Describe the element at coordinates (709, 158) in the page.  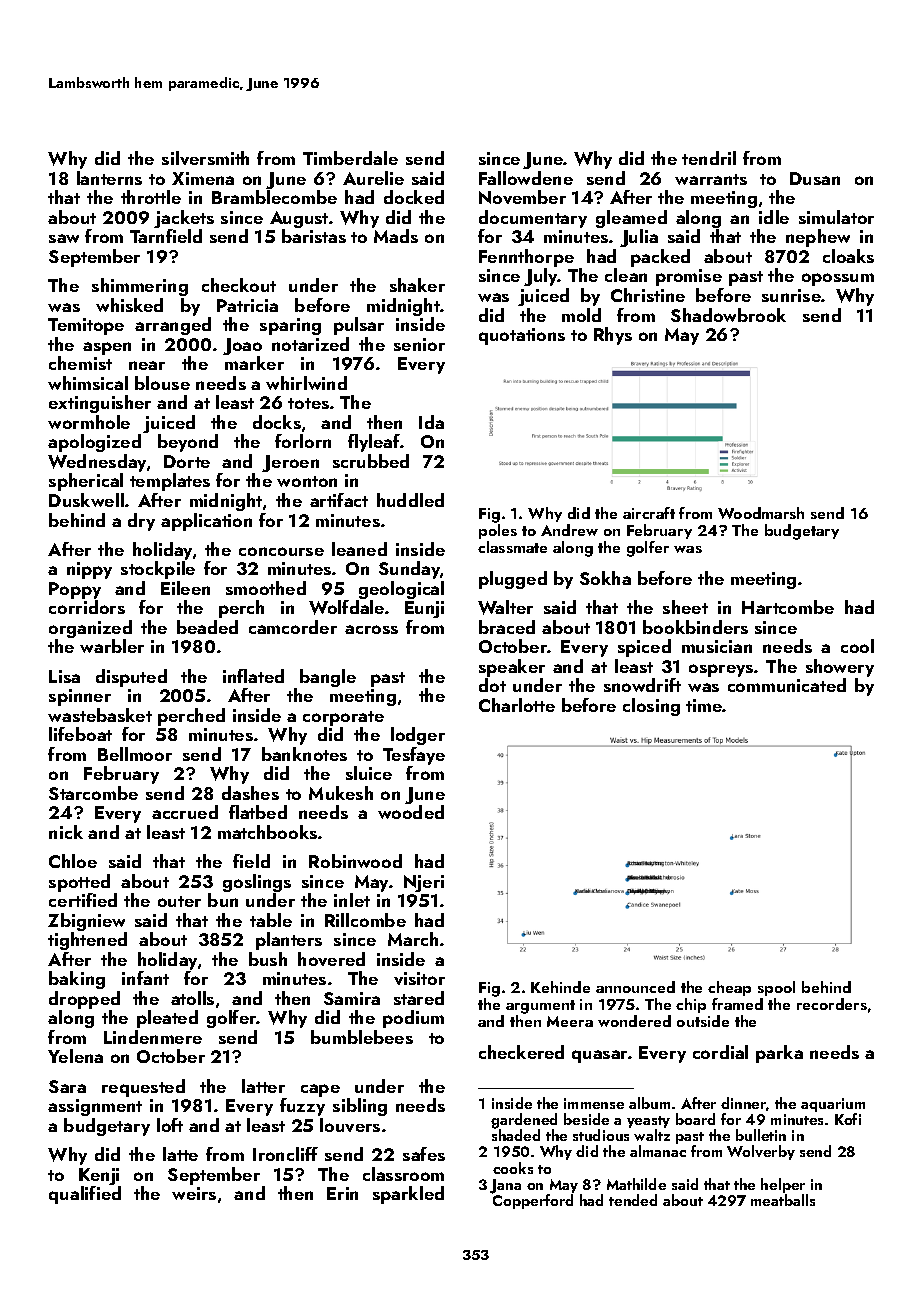
I see `tendril` at that location.
